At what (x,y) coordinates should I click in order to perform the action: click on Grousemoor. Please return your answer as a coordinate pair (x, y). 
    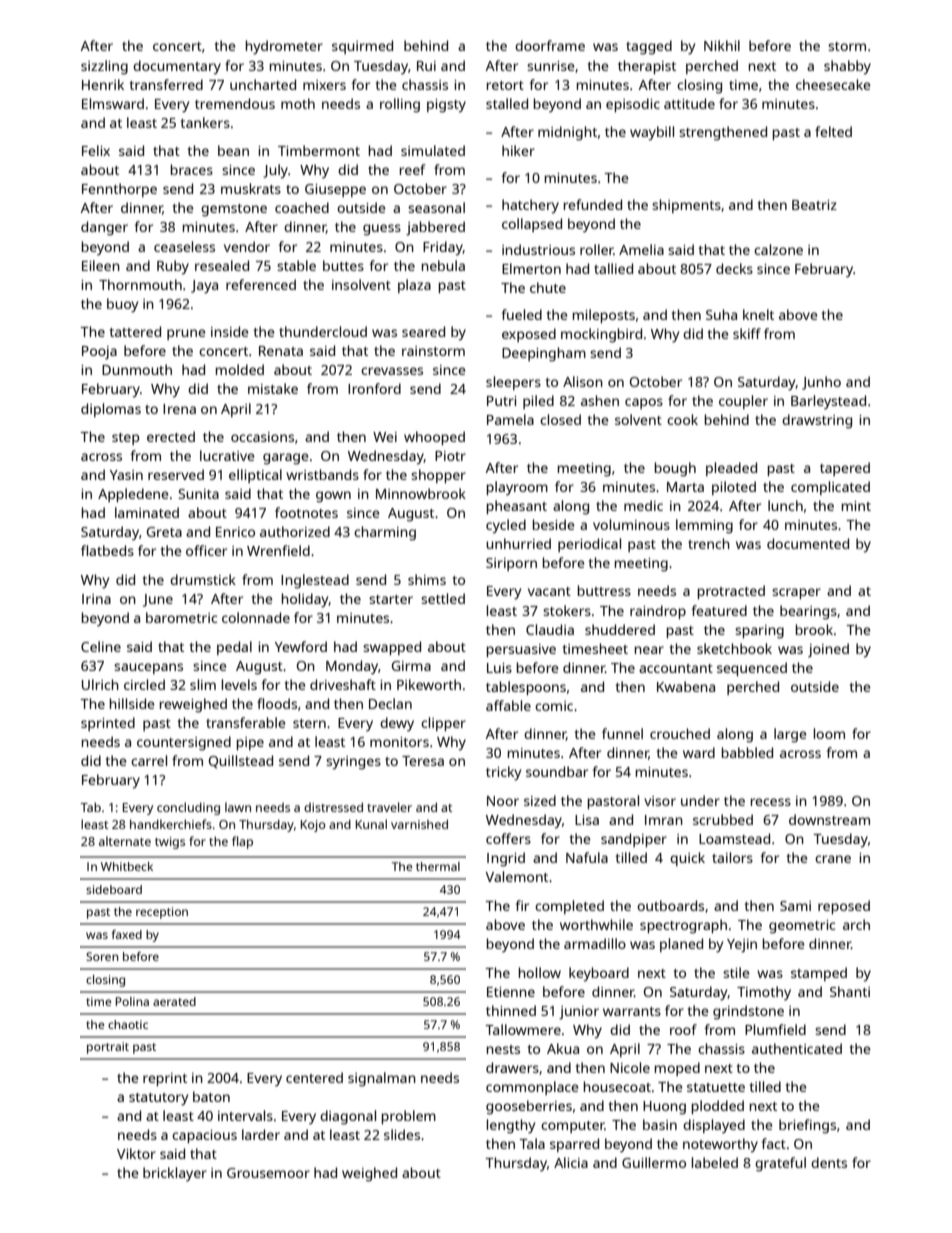
    Looking at the image, I should click on (268, 1173).
